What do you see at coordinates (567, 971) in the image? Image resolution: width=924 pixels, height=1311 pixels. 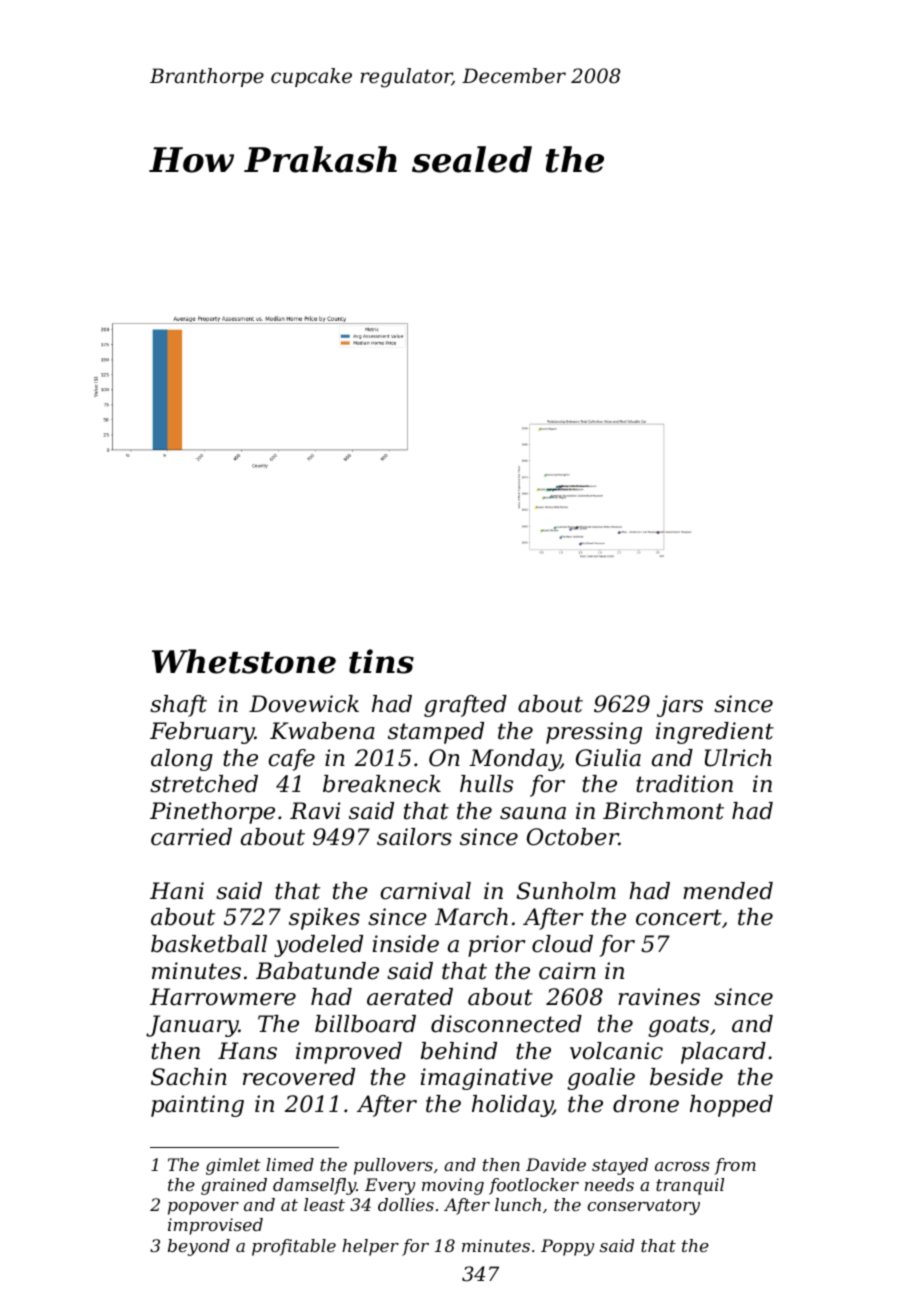 I see `cairn` at bounding box center [567, 971].
